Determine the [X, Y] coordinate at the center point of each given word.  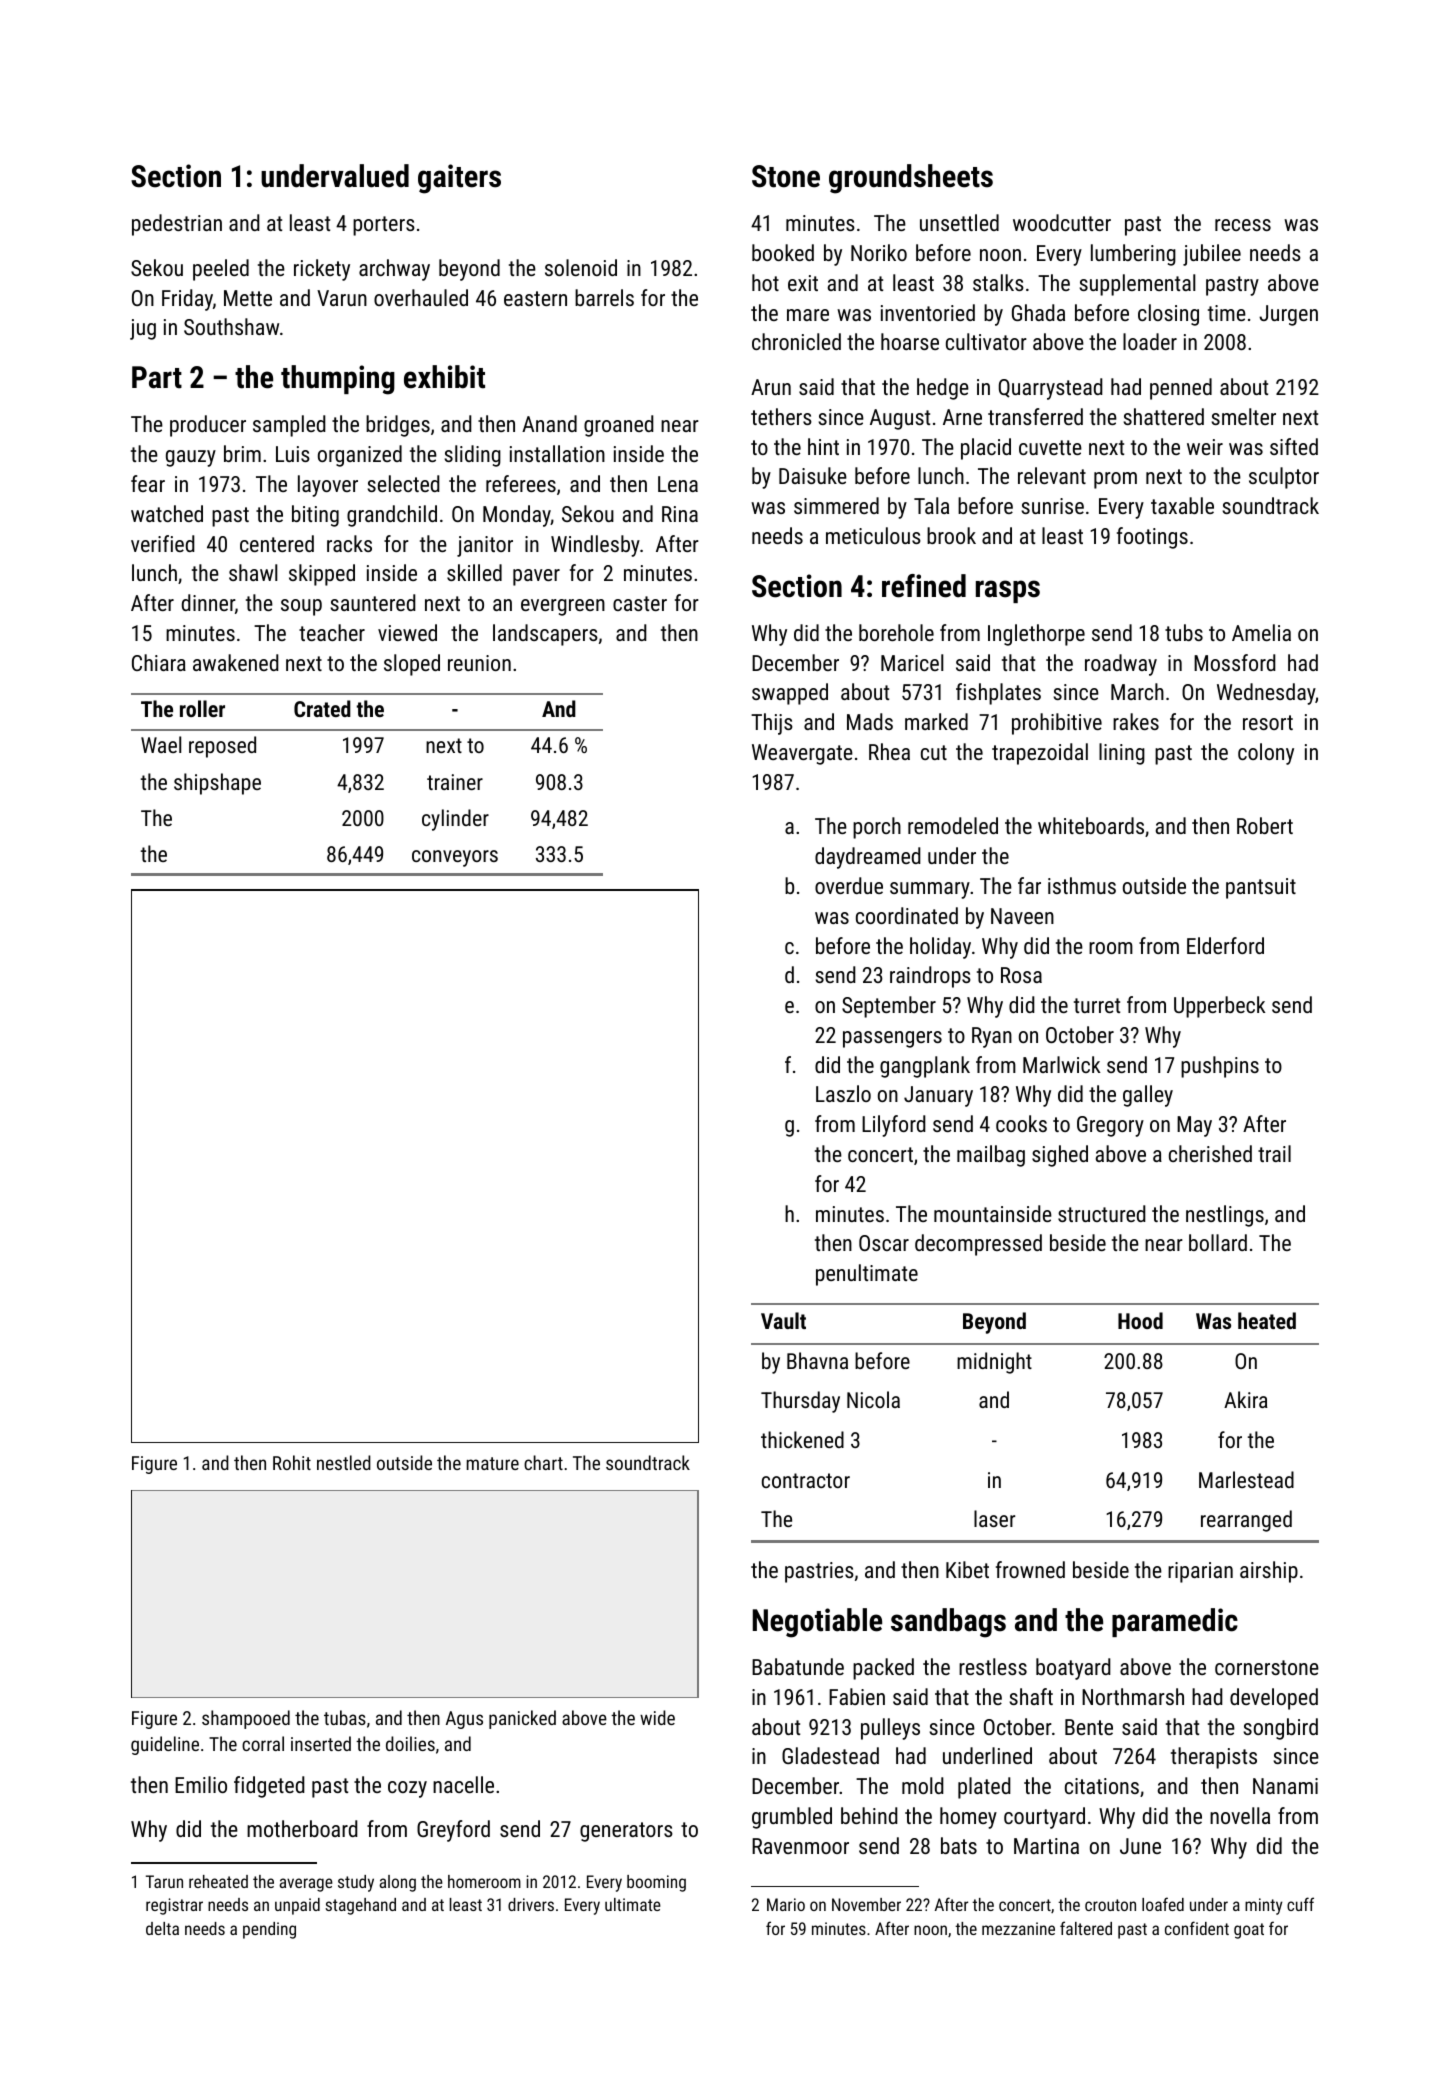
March [1137, 691]
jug [143, 329]
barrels [604, 297]
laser [994, 1518]
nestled [344, 1462]
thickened [802, 1439]
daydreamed [868, 858]
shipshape [217, 784]
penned [1181, 389]
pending [269, 1930]
